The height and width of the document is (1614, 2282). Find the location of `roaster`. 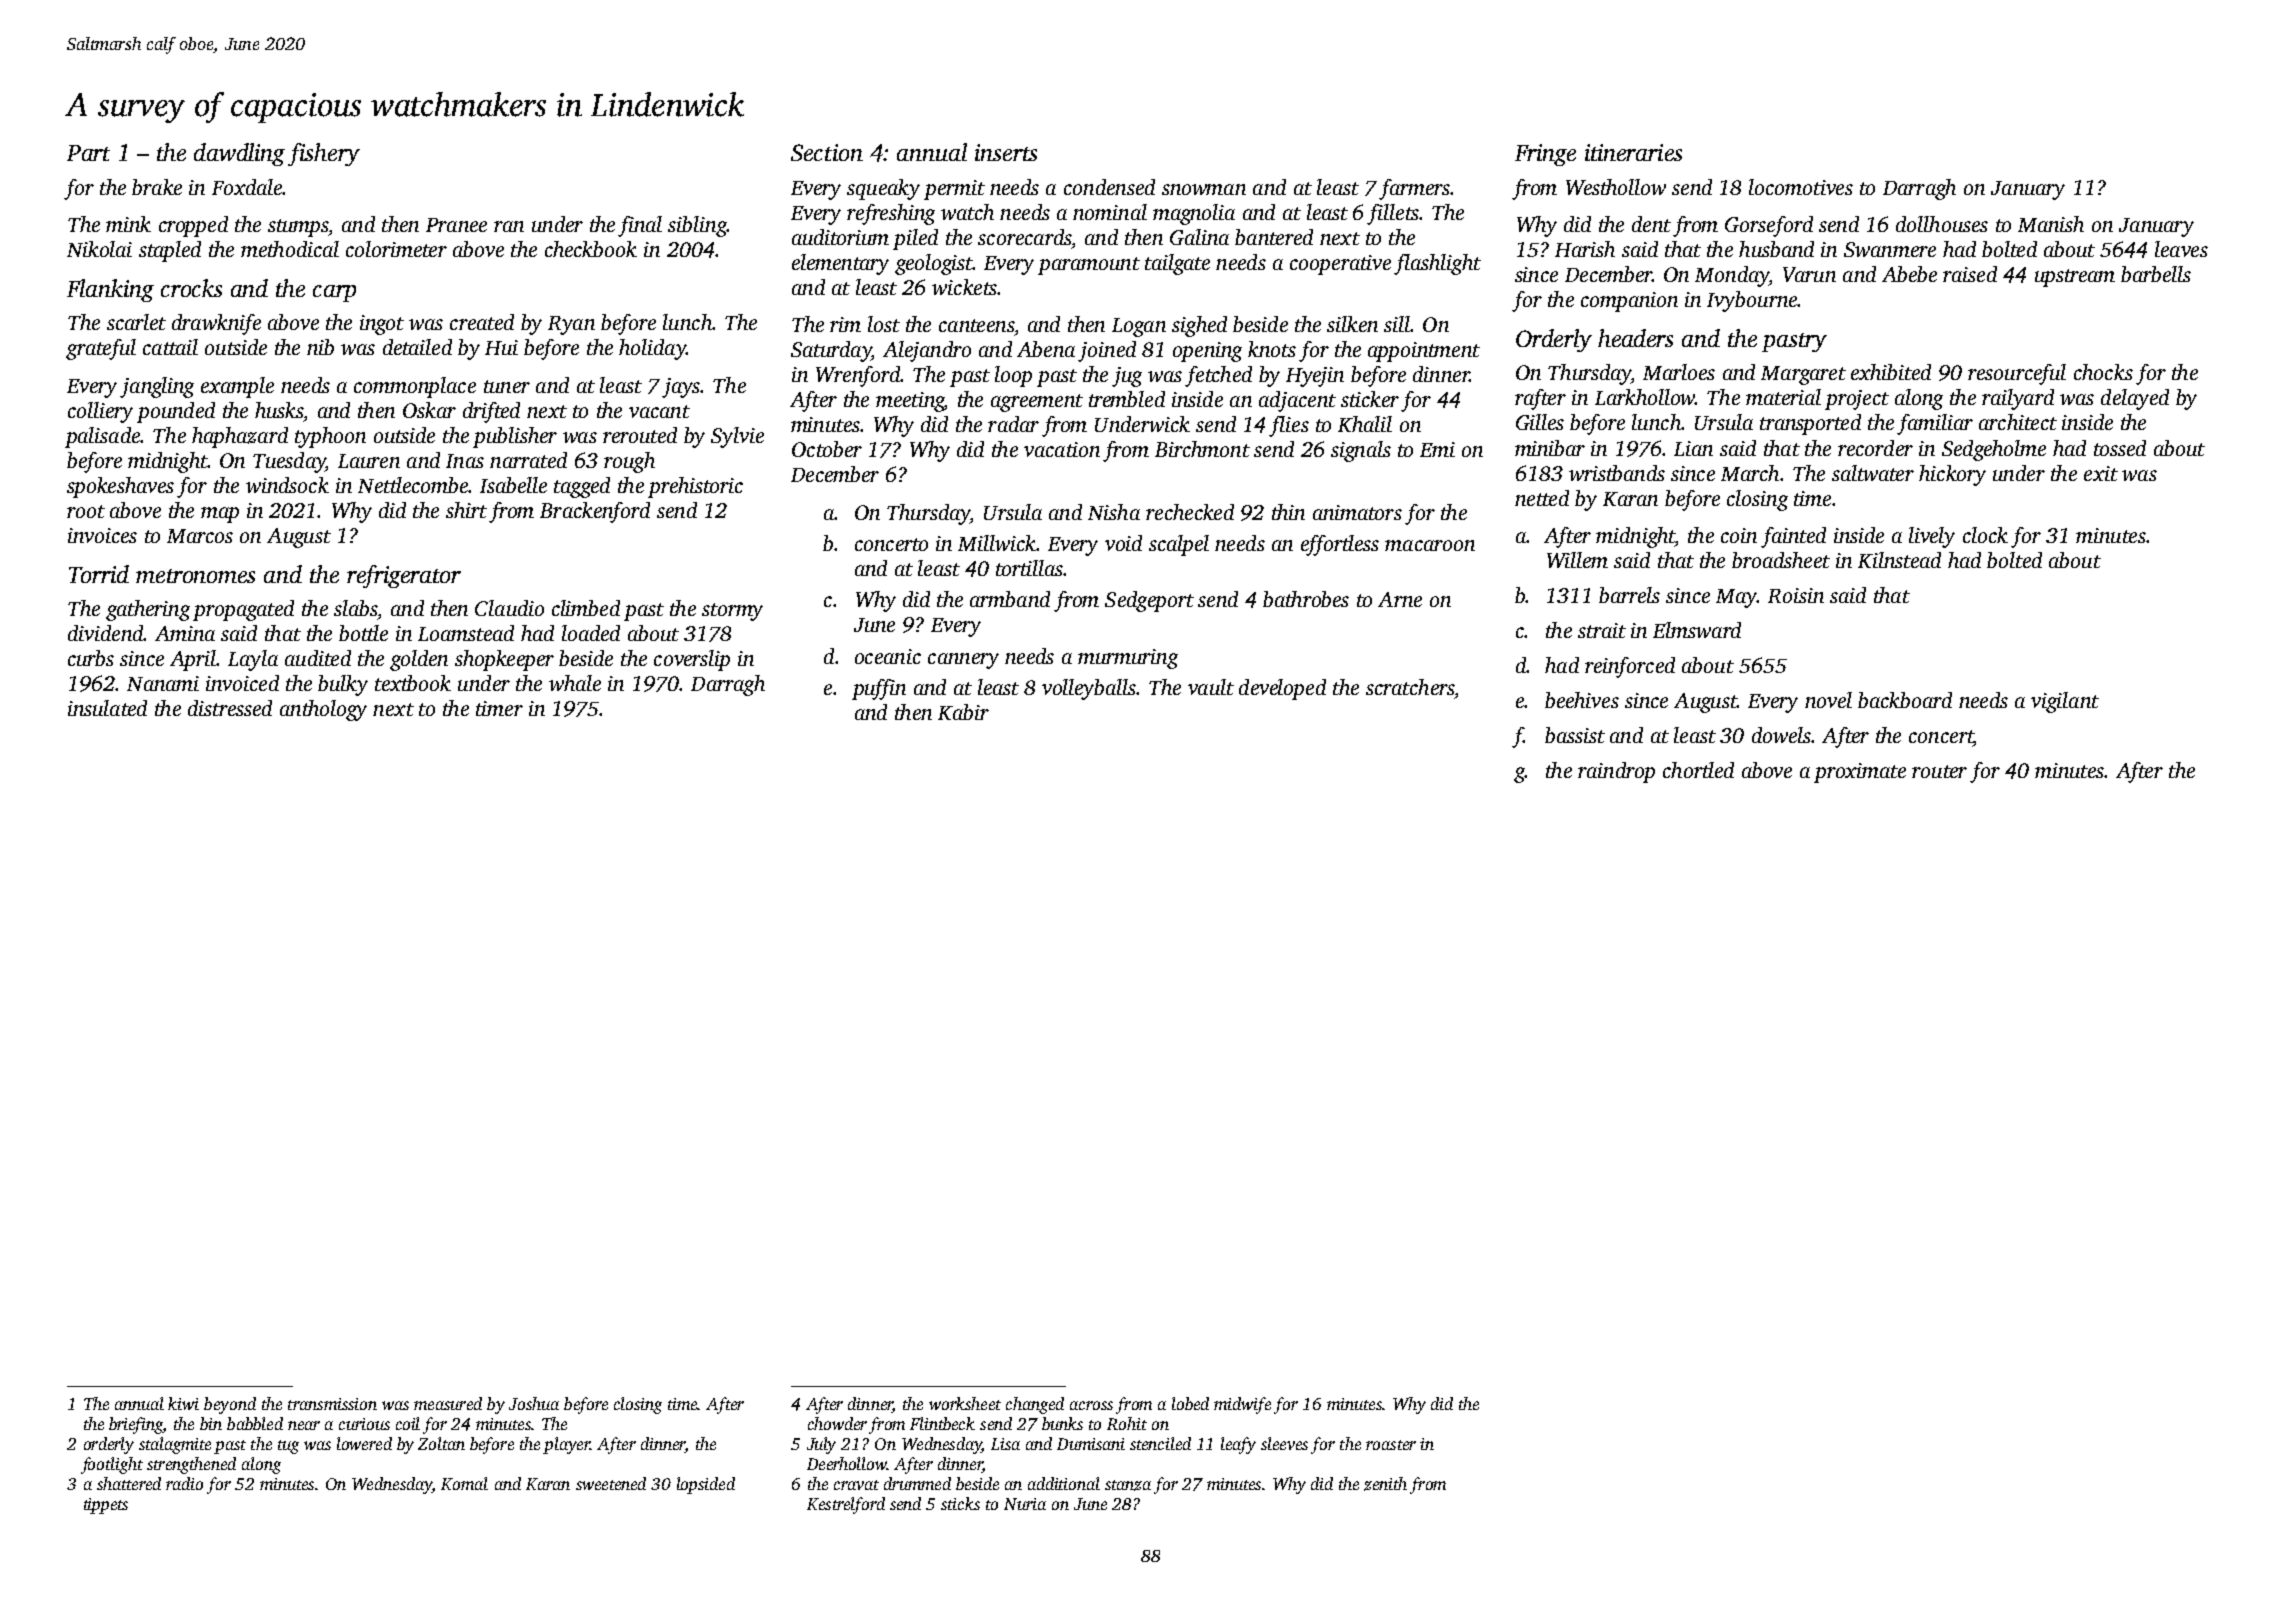

roaster is located at coordinates (1391, 1445).
